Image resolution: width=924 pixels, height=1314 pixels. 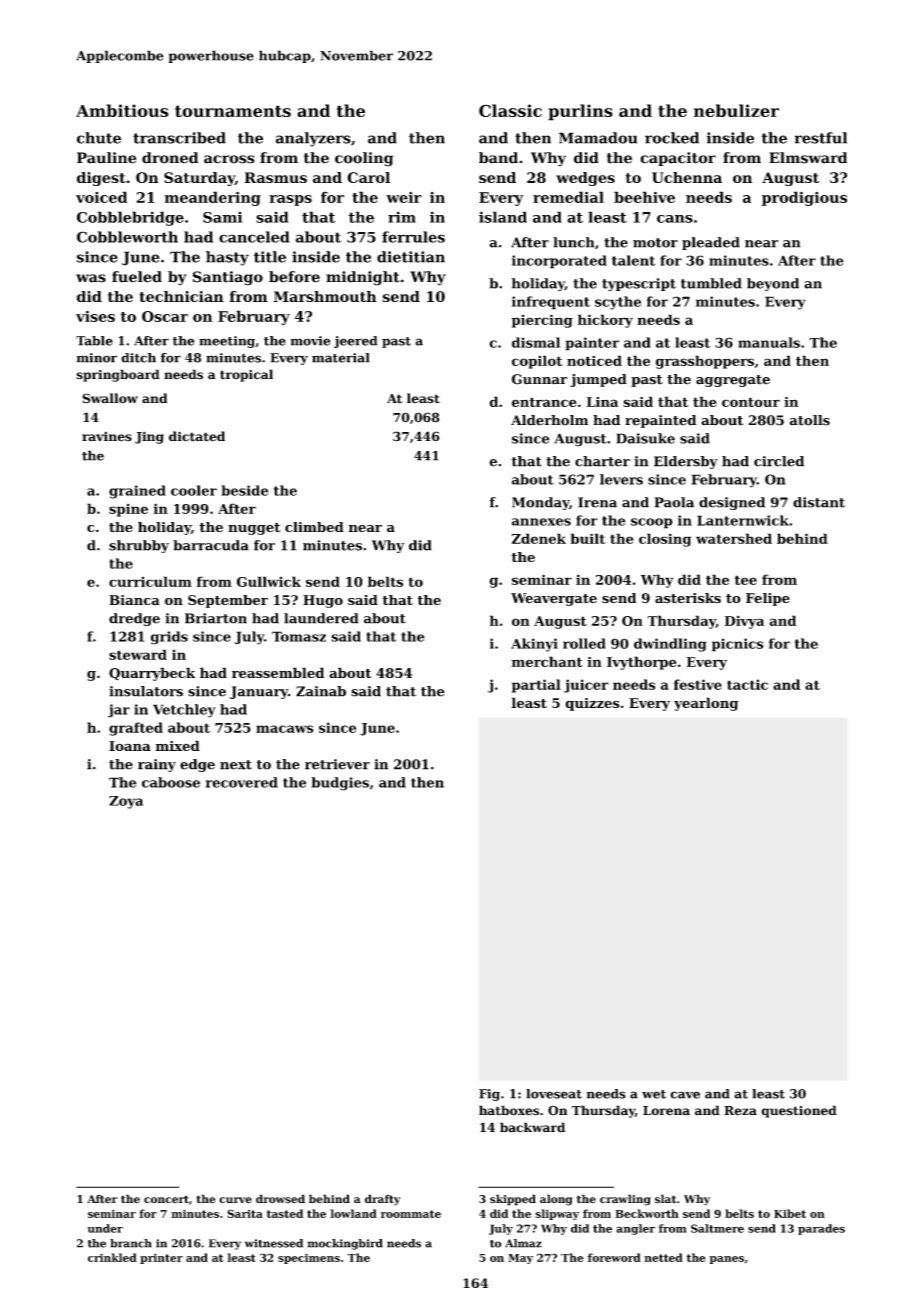 I want to click on Felipe, so click(x=768, y=599).
